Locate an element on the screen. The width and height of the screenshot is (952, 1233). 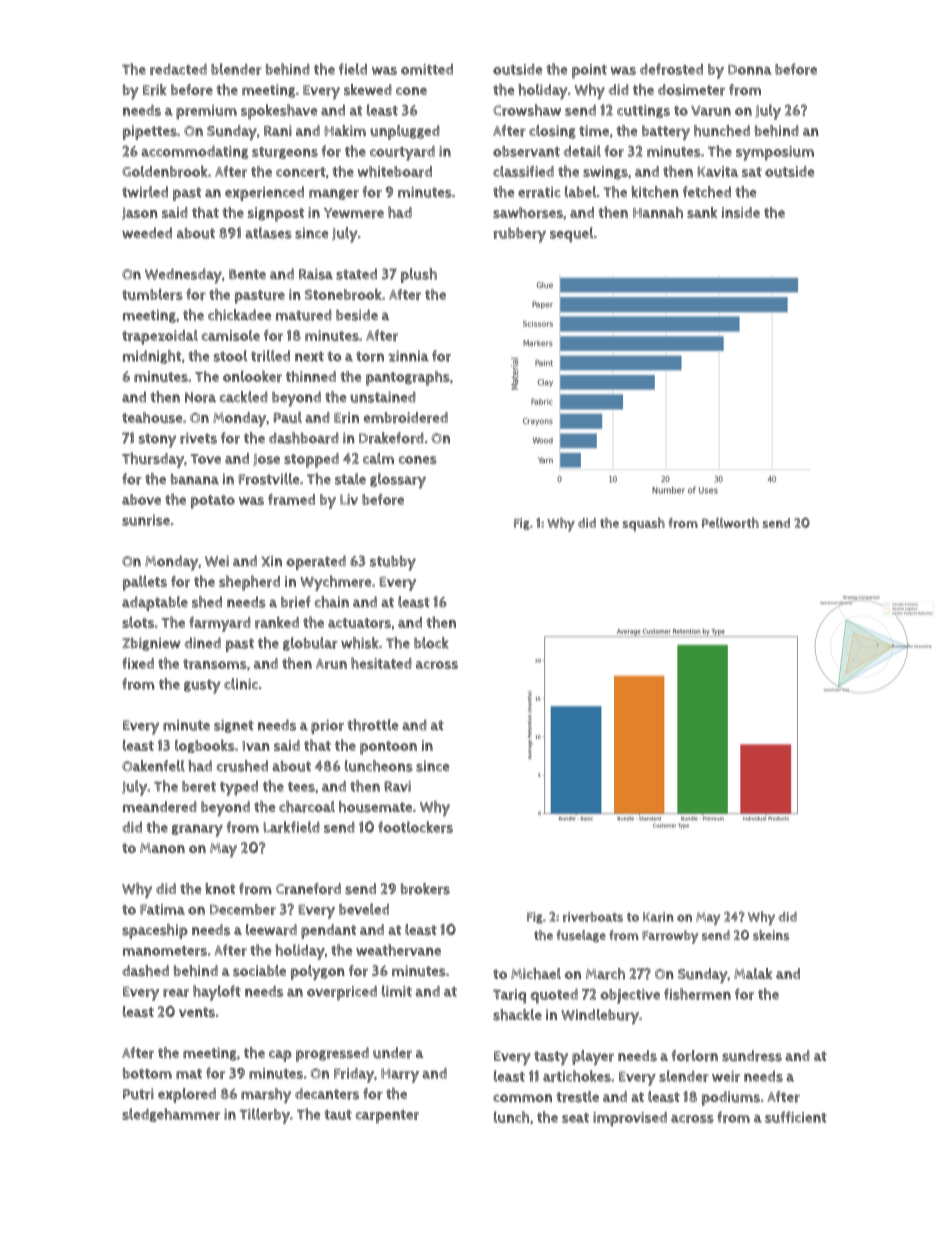
skewed is located at coordinates (368, 90).
